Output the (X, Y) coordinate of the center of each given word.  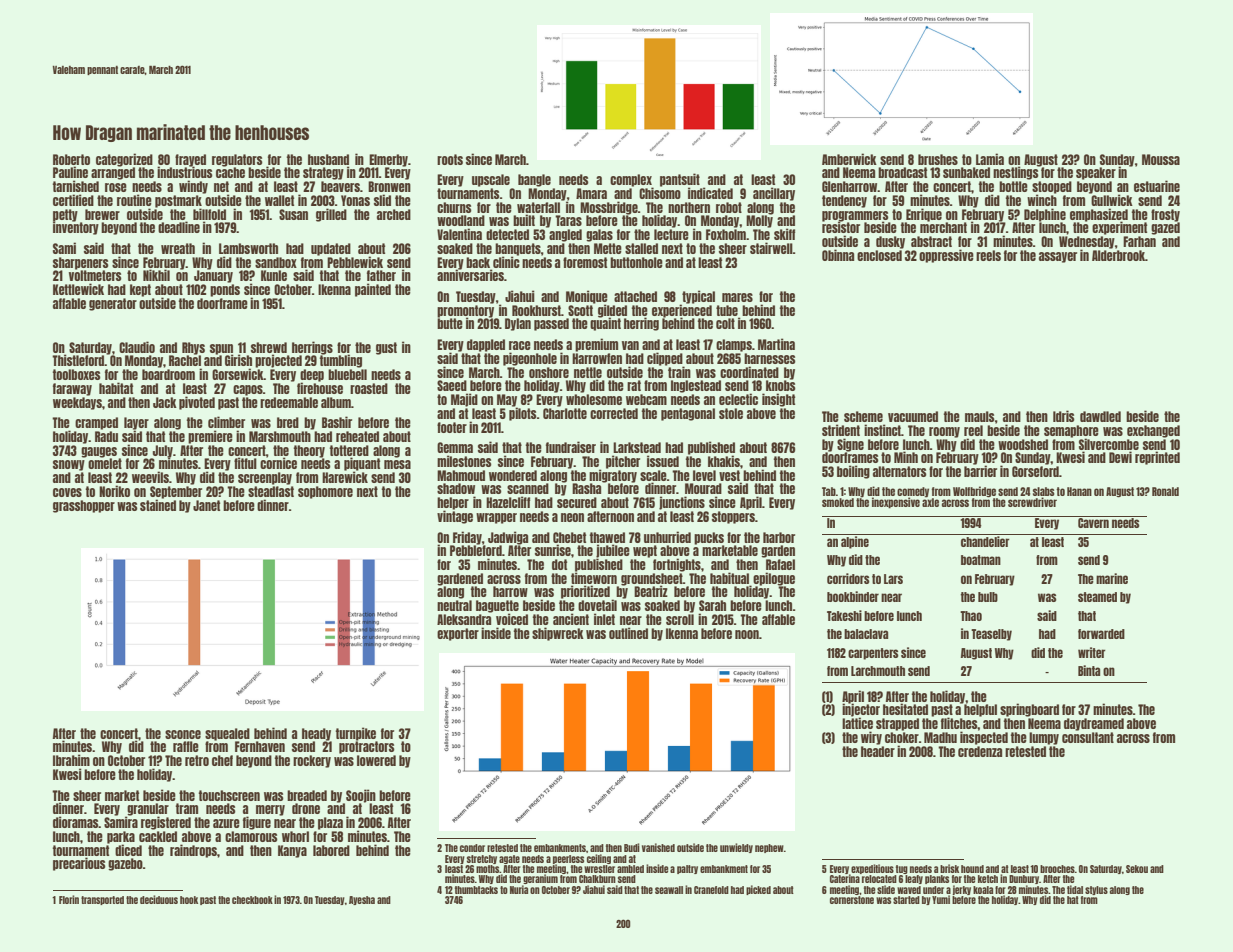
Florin (69, 899)
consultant (1088, 737)
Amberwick (849, 159)
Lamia (990, 159)
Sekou (1137, 869)
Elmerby (388, 160)
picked (758, 890)
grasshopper (84, 506)
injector (861, 710)
